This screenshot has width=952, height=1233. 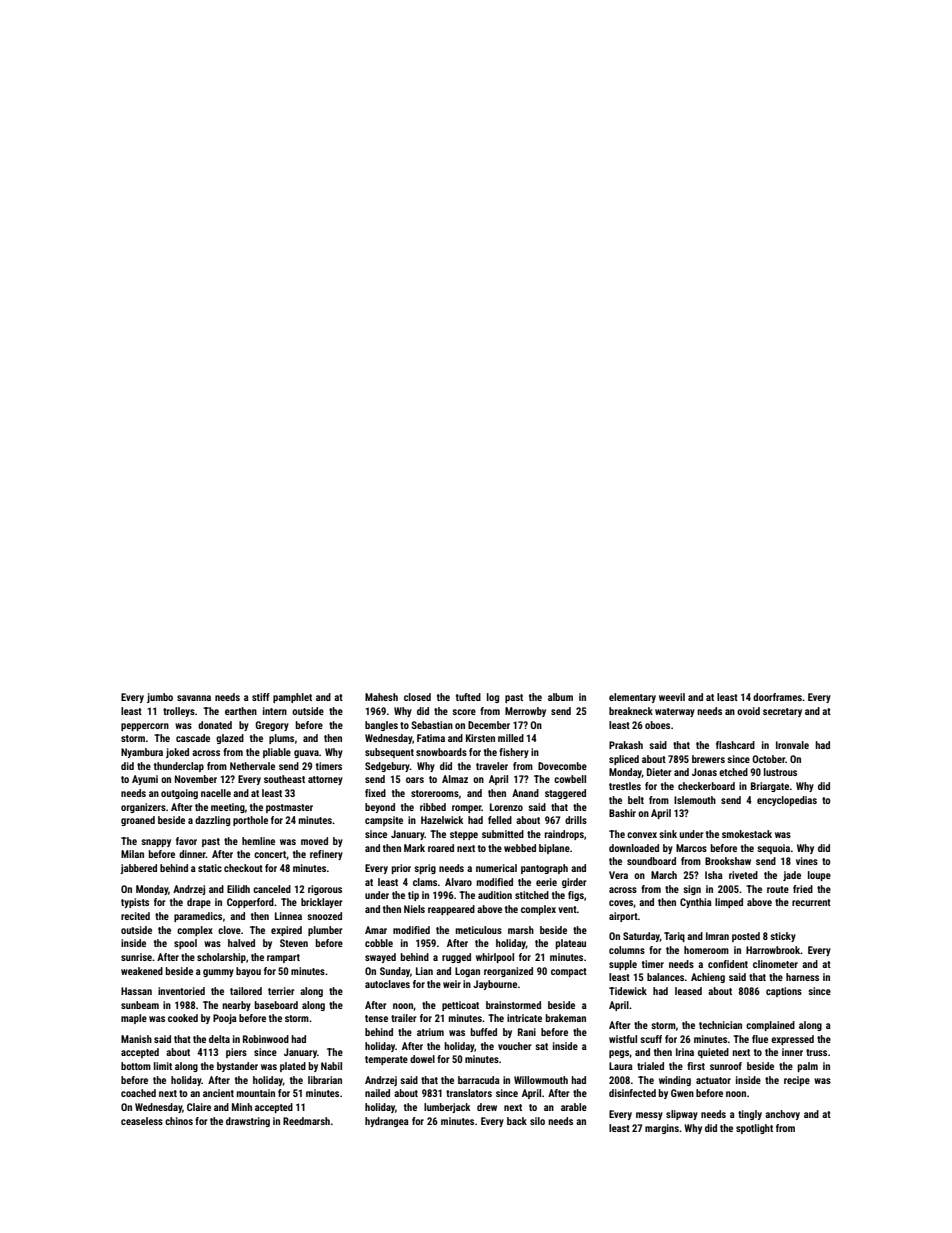 What do you see at coordinates (777, 697) in the screenshot?
I see `doorframes` at bounding box center [777, 697].
